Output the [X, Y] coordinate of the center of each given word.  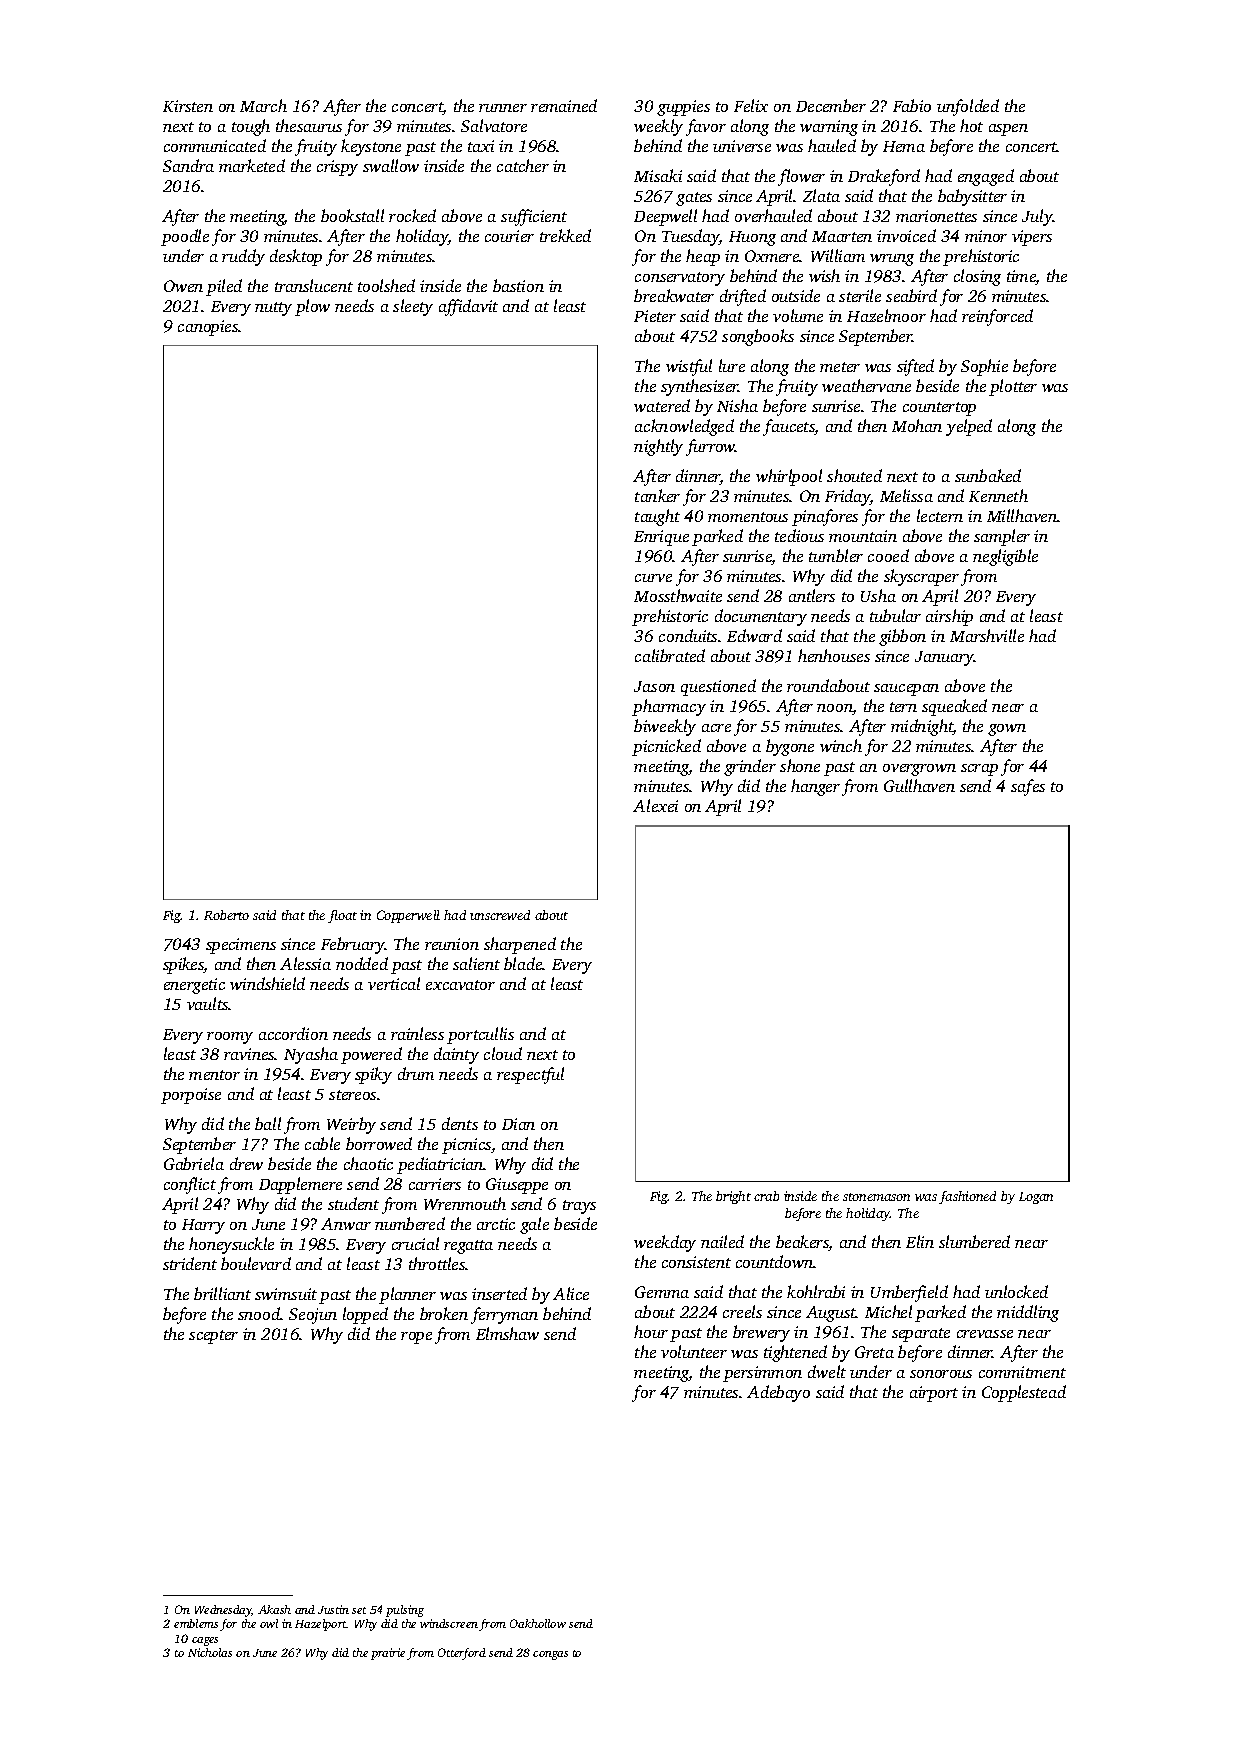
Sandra [188, 165]
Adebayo [778, 1393]
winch [841, 745]
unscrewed [500, 915]
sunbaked [988, 475]
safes [1028, 787]
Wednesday [223, 1611]
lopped [365, 1315]
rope [416, 1338]
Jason [654, 686]
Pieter [655, 316]
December [831, 105]
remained [564, 105]
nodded [362, 963]
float [342, 916]
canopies [208, 328]
